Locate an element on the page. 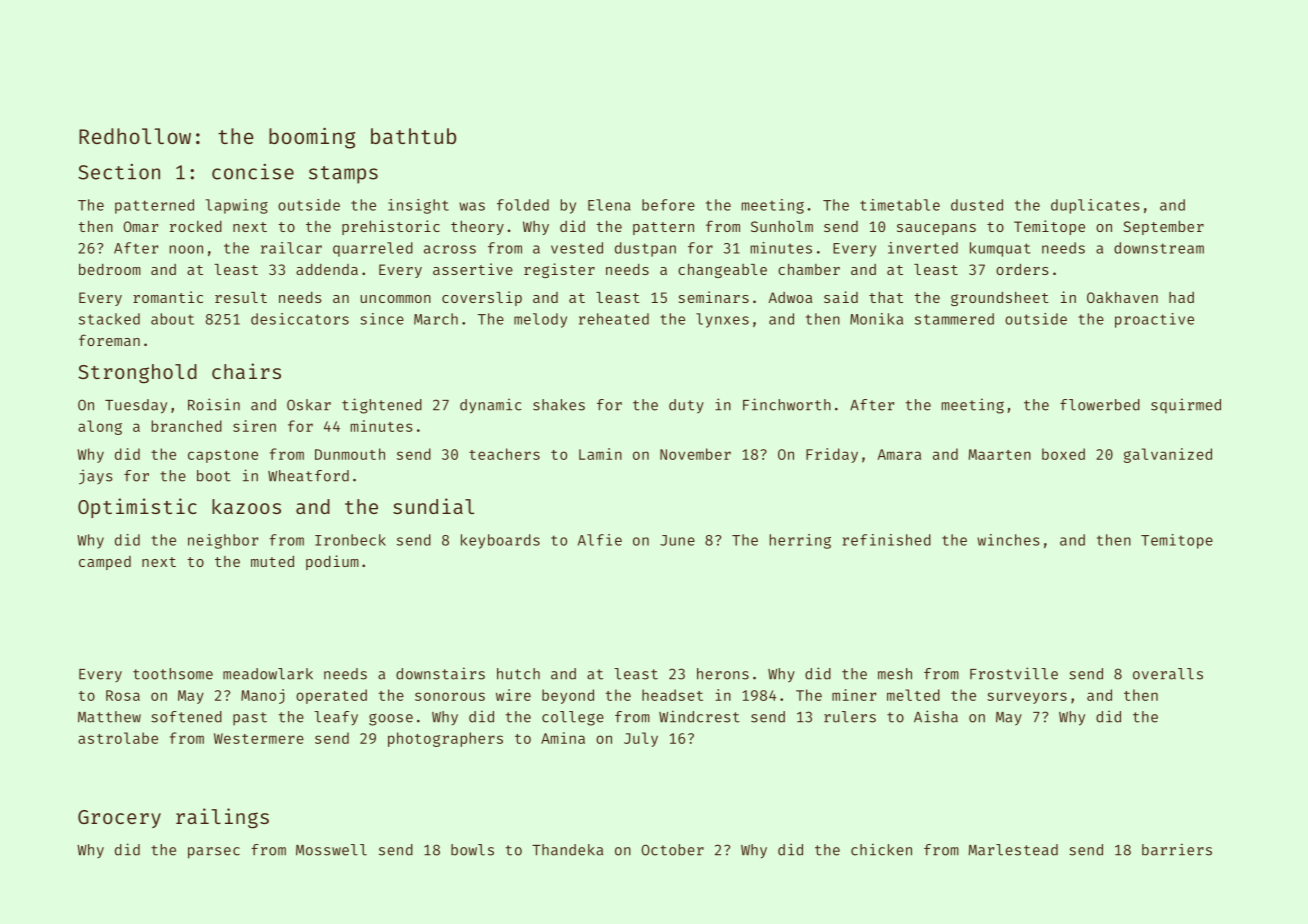 This image has width=1308, height=924. duplicates is located at coordinates (1095, 206).
